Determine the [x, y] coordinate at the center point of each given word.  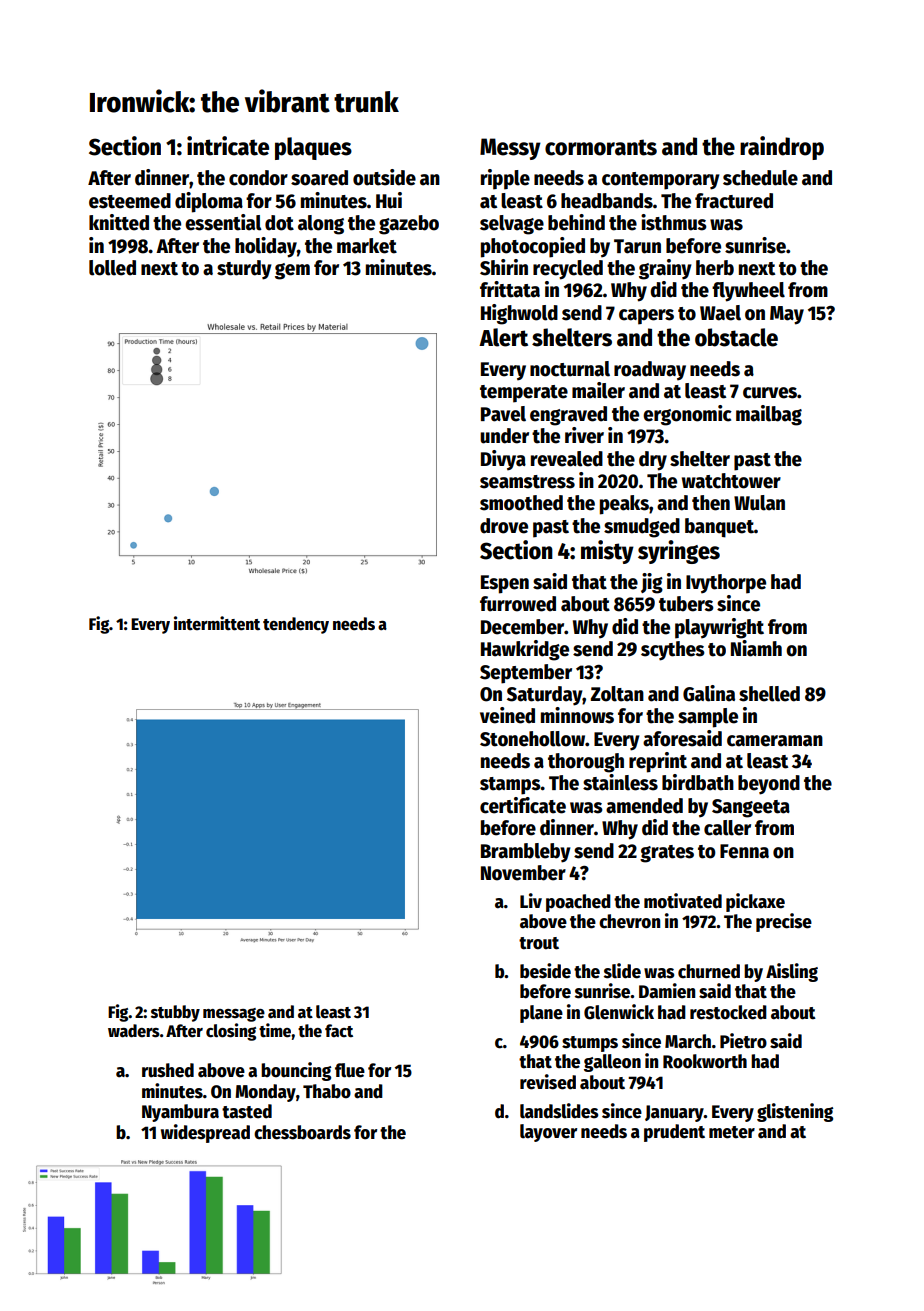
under [504, 436]
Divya [503, 460]
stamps [510, 786]
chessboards [302, 1132]
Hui [389, 200]
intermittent [217, 623]
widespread [205, 1133]
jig [652, 583]
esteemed [130, 201]
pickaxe [755, 902]
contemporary [661, 181]
